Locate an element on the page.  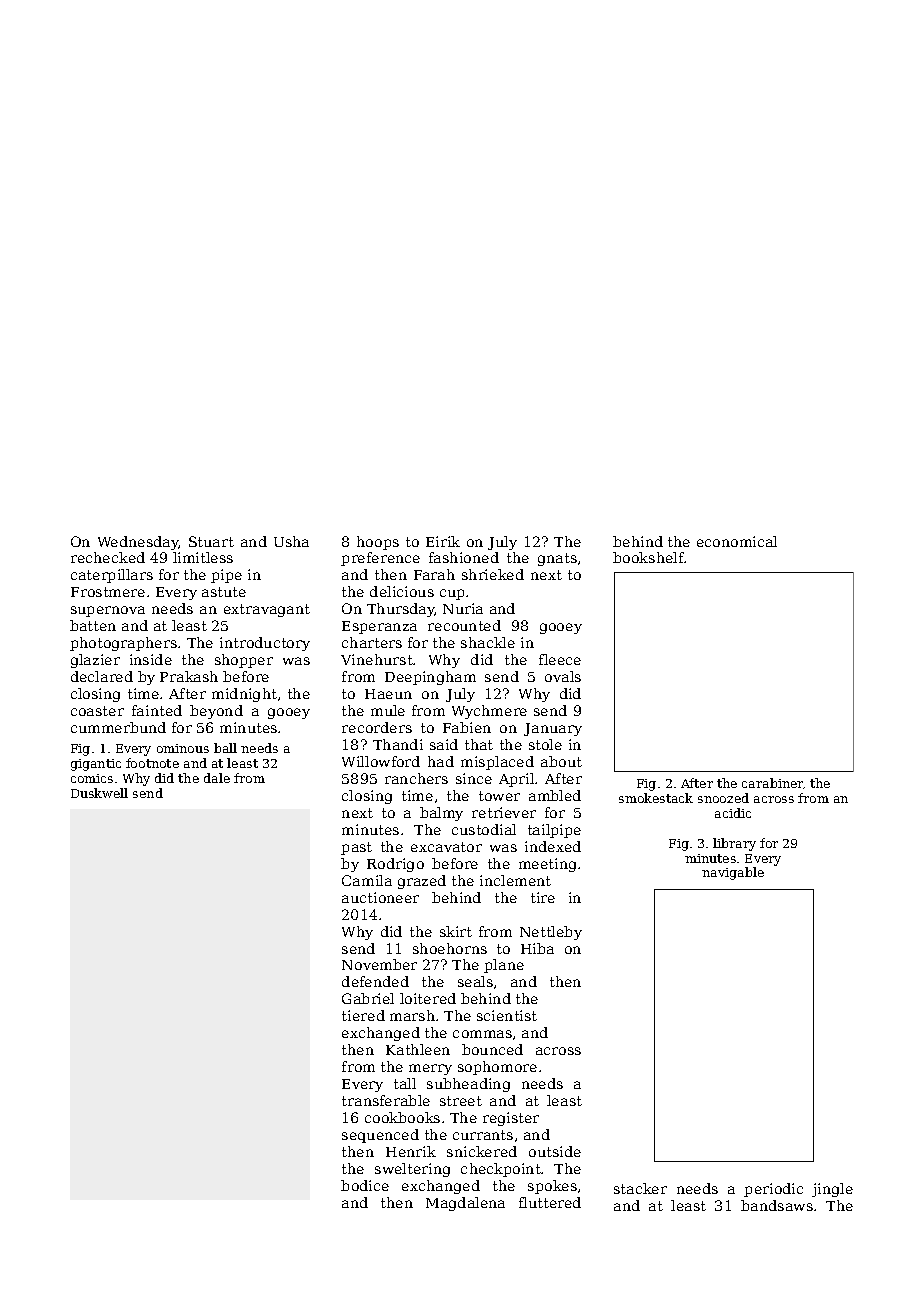
bookshelf is located at coordinates (649, 557).
